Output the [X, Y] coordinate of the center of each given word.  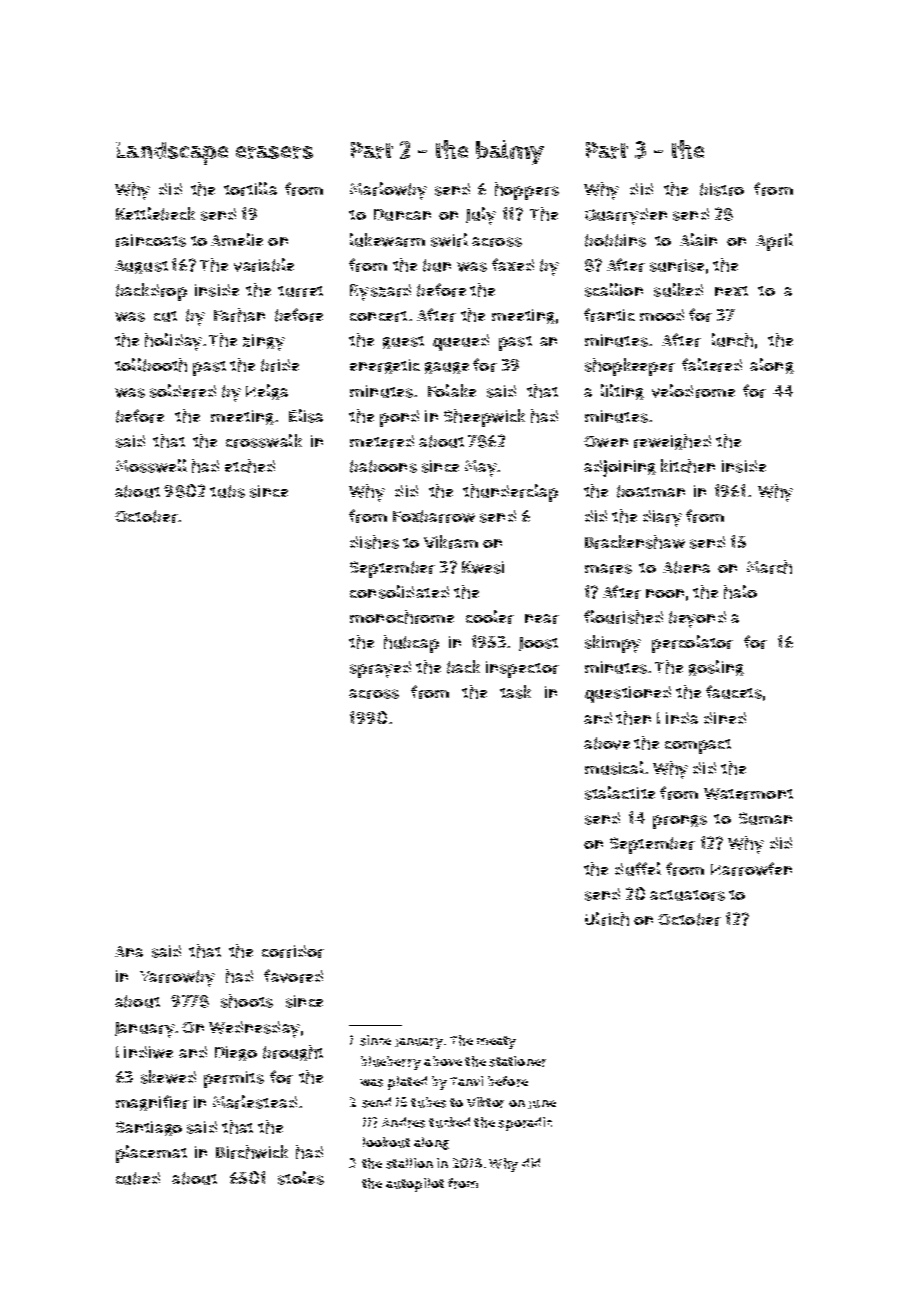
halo [740, 592]
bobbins [615, 240]
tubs [227, 491]
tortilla [250, 189]
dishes [374, 542]
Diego [236, 1053]
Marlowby [388, 191]
